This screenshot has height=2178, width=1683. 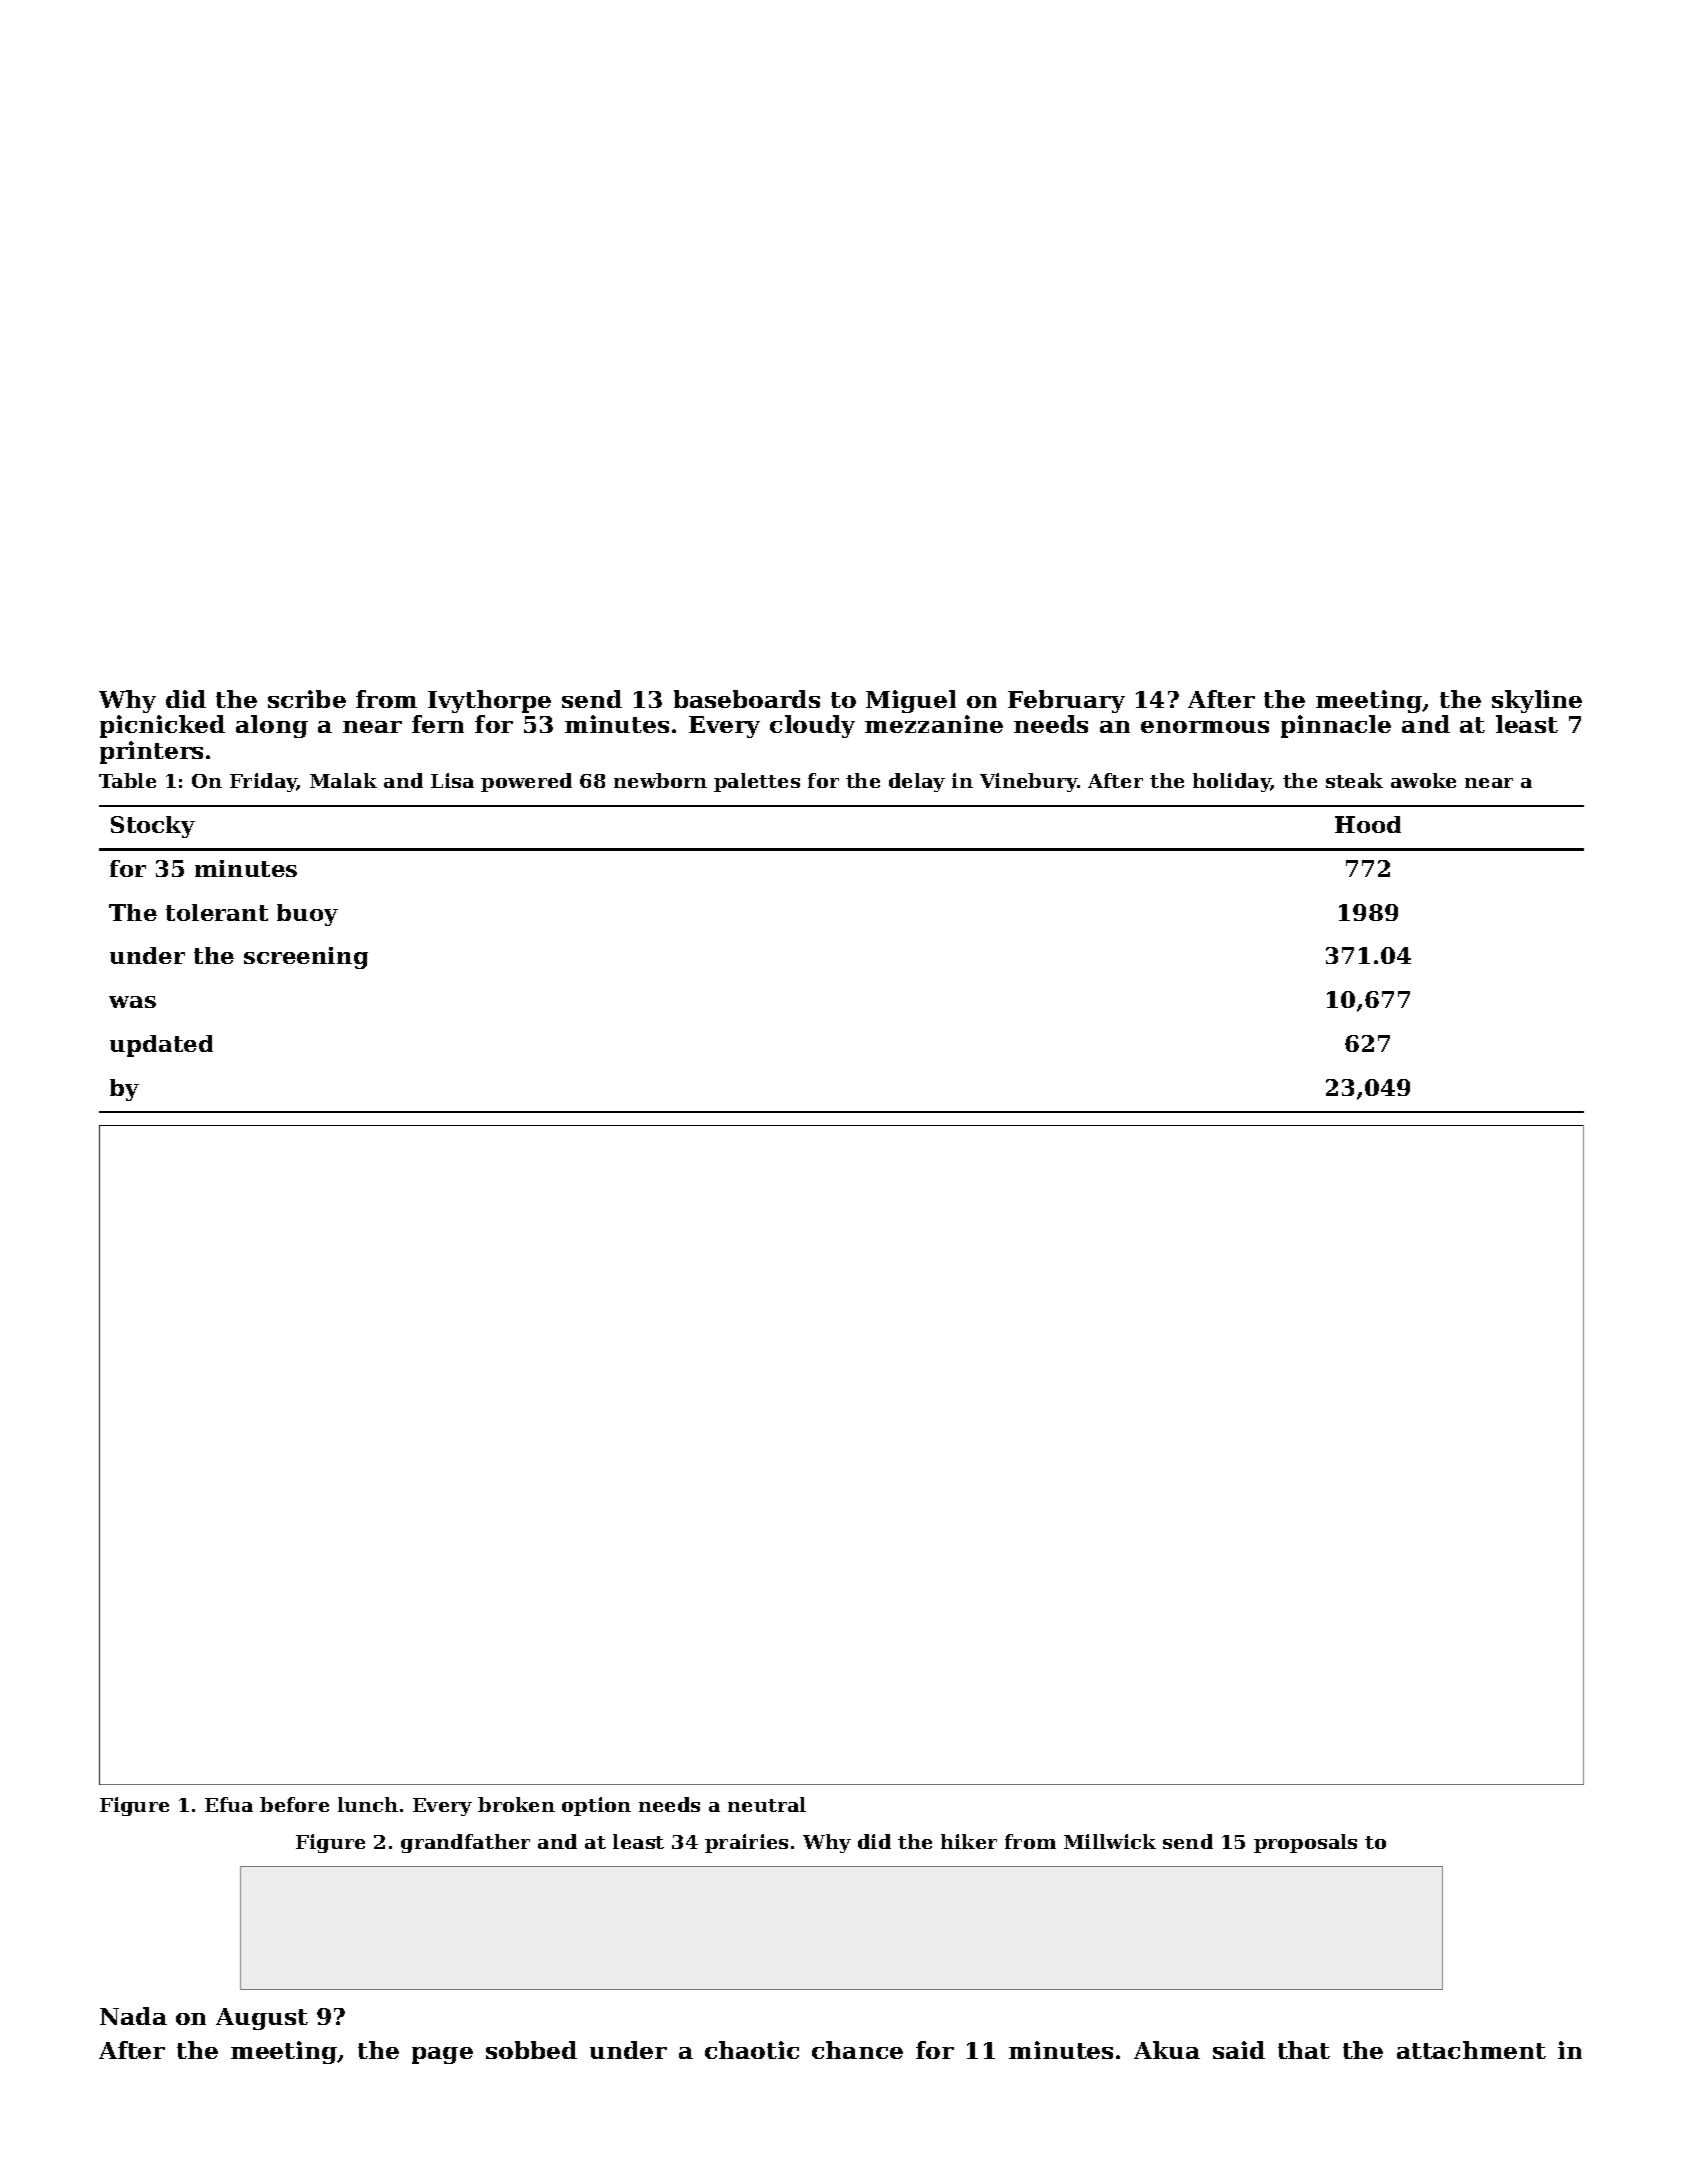 I want to click on broken, so click(x=516, y=1804).
